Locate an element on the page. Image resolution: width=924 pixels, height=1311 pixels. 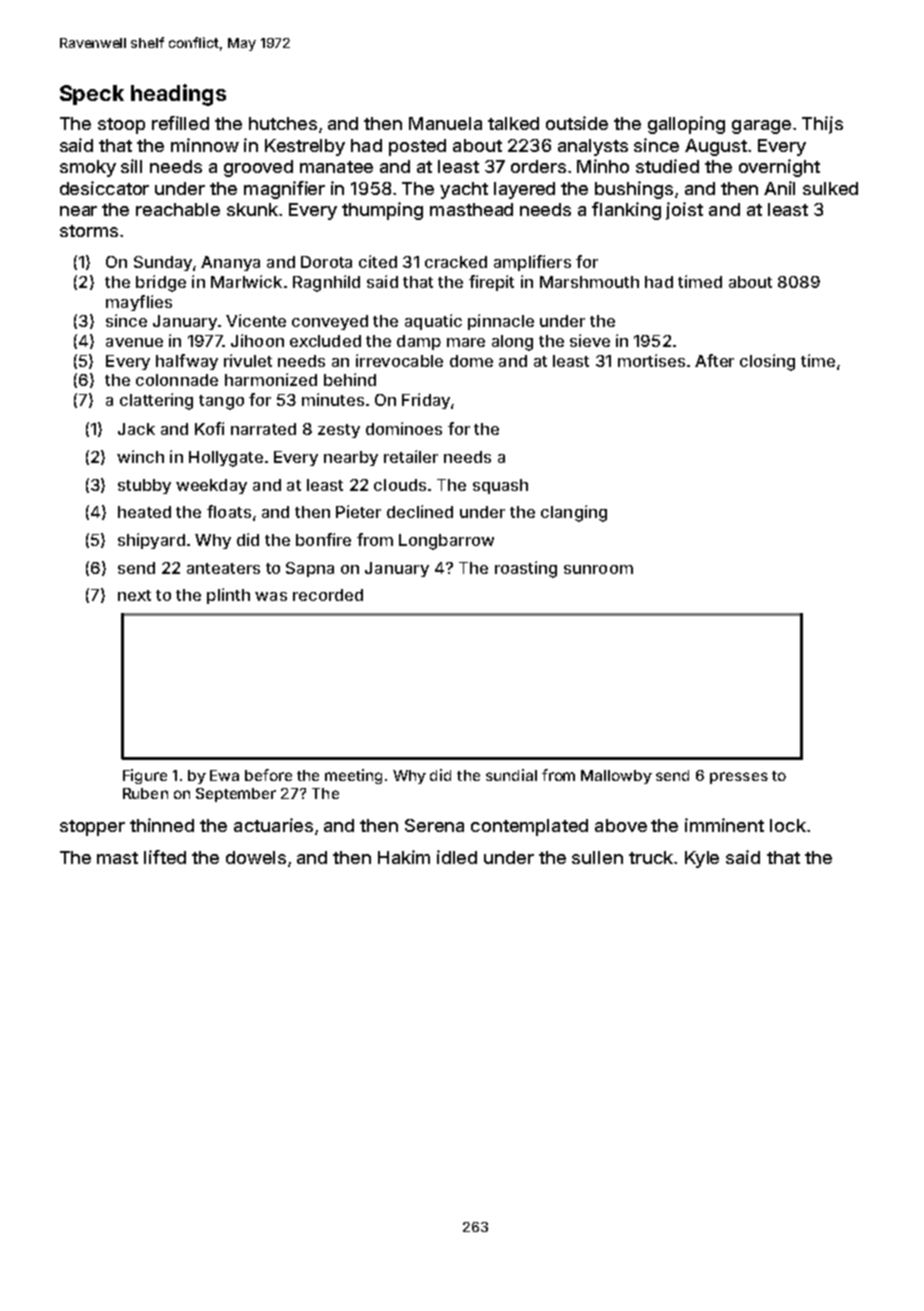
truck is located at coordinates (651, 857).
